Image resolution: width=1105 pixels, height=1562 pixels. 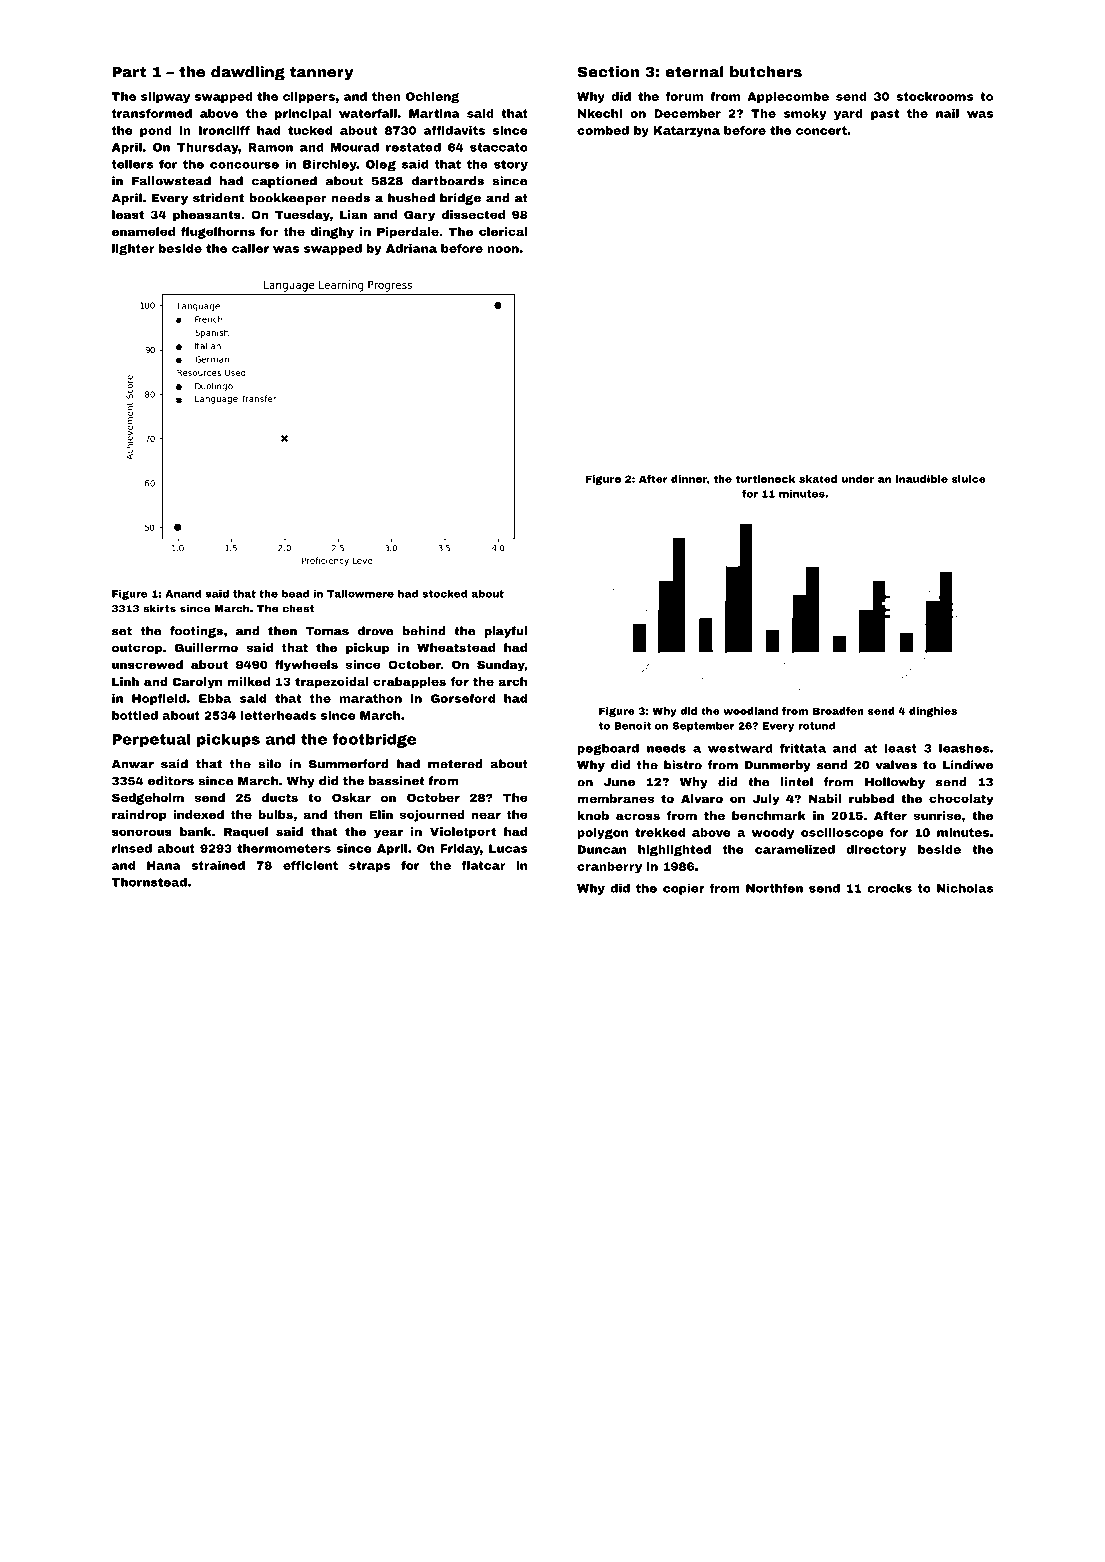 What do you see at coordinates (935, 96) in the page?
I see `stockrooms` at bounding box center [935, 96].
